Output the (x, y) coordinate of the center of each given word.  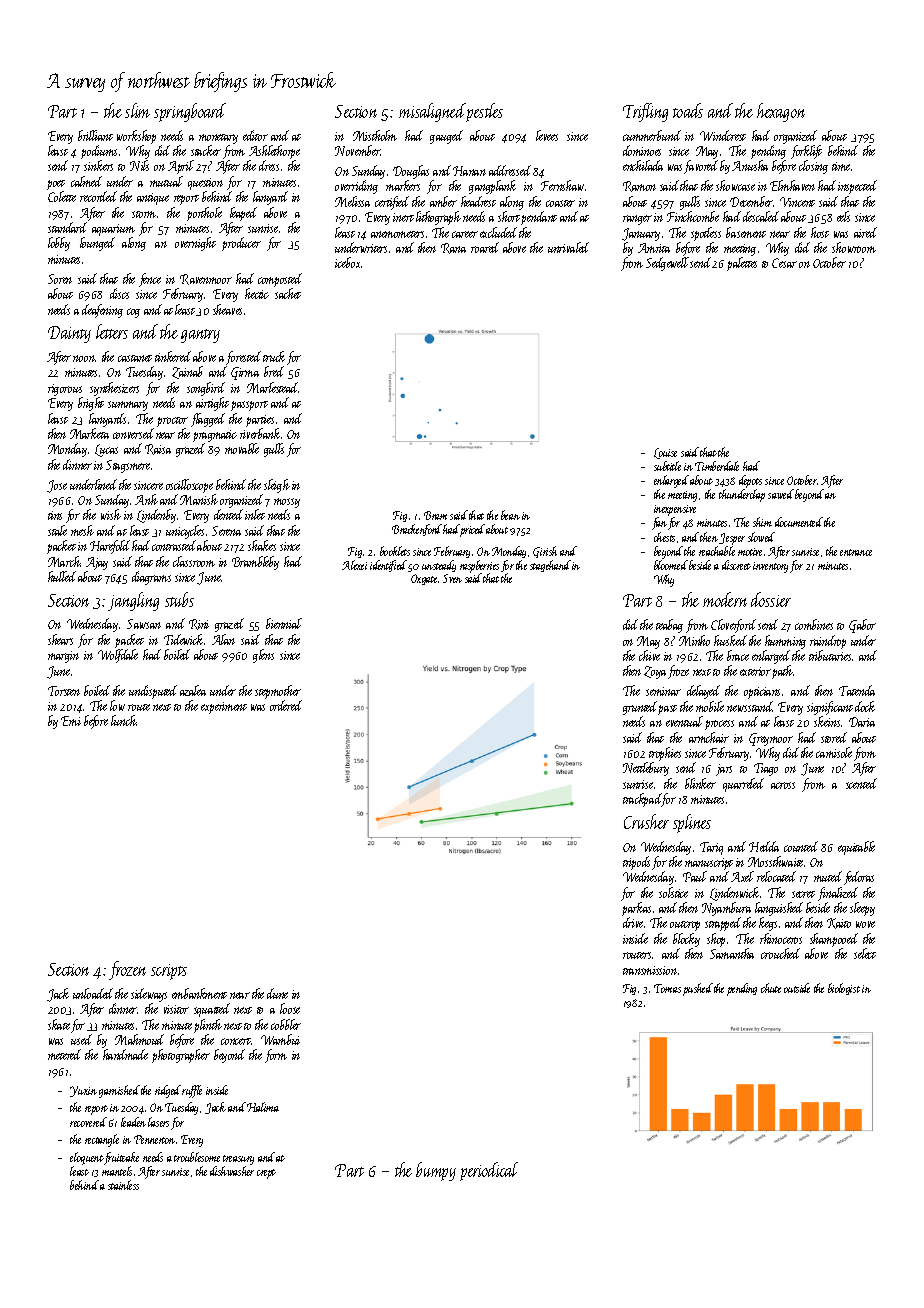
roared (485, 247)
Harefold (110, 547)
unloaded (93, 993)
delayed (703, 692)
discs (119, 293)
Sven (452, 578)
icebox (347, 262)
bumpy (436, 1171)
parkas (636, 909)
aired (865, 232)
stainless (123, 1185)
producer (241, 244)
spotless (706, 234)
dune (277, 993)
